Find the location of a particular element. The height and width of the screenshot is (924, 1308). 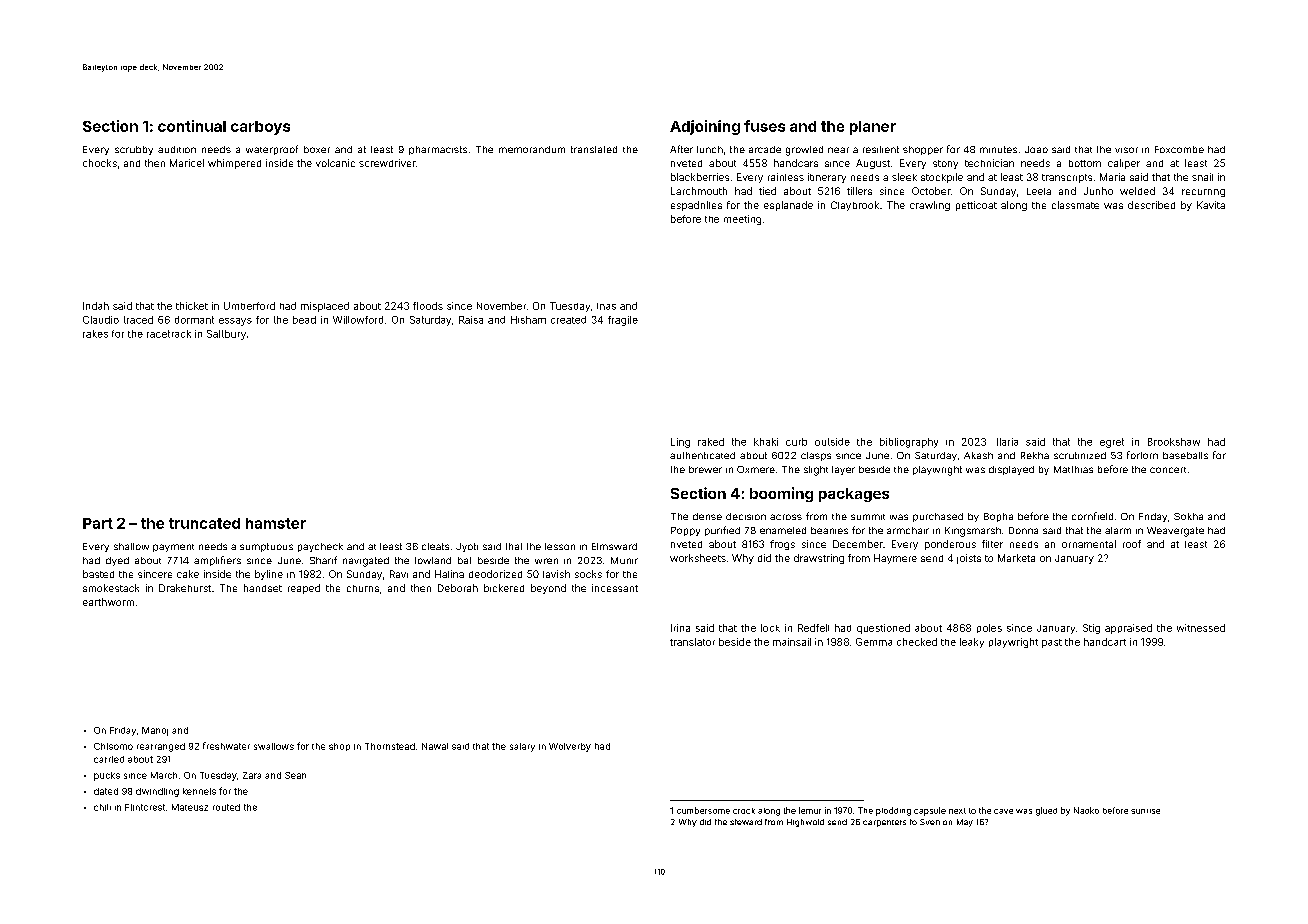

espadrilles is located at coordinates (696, 206).
